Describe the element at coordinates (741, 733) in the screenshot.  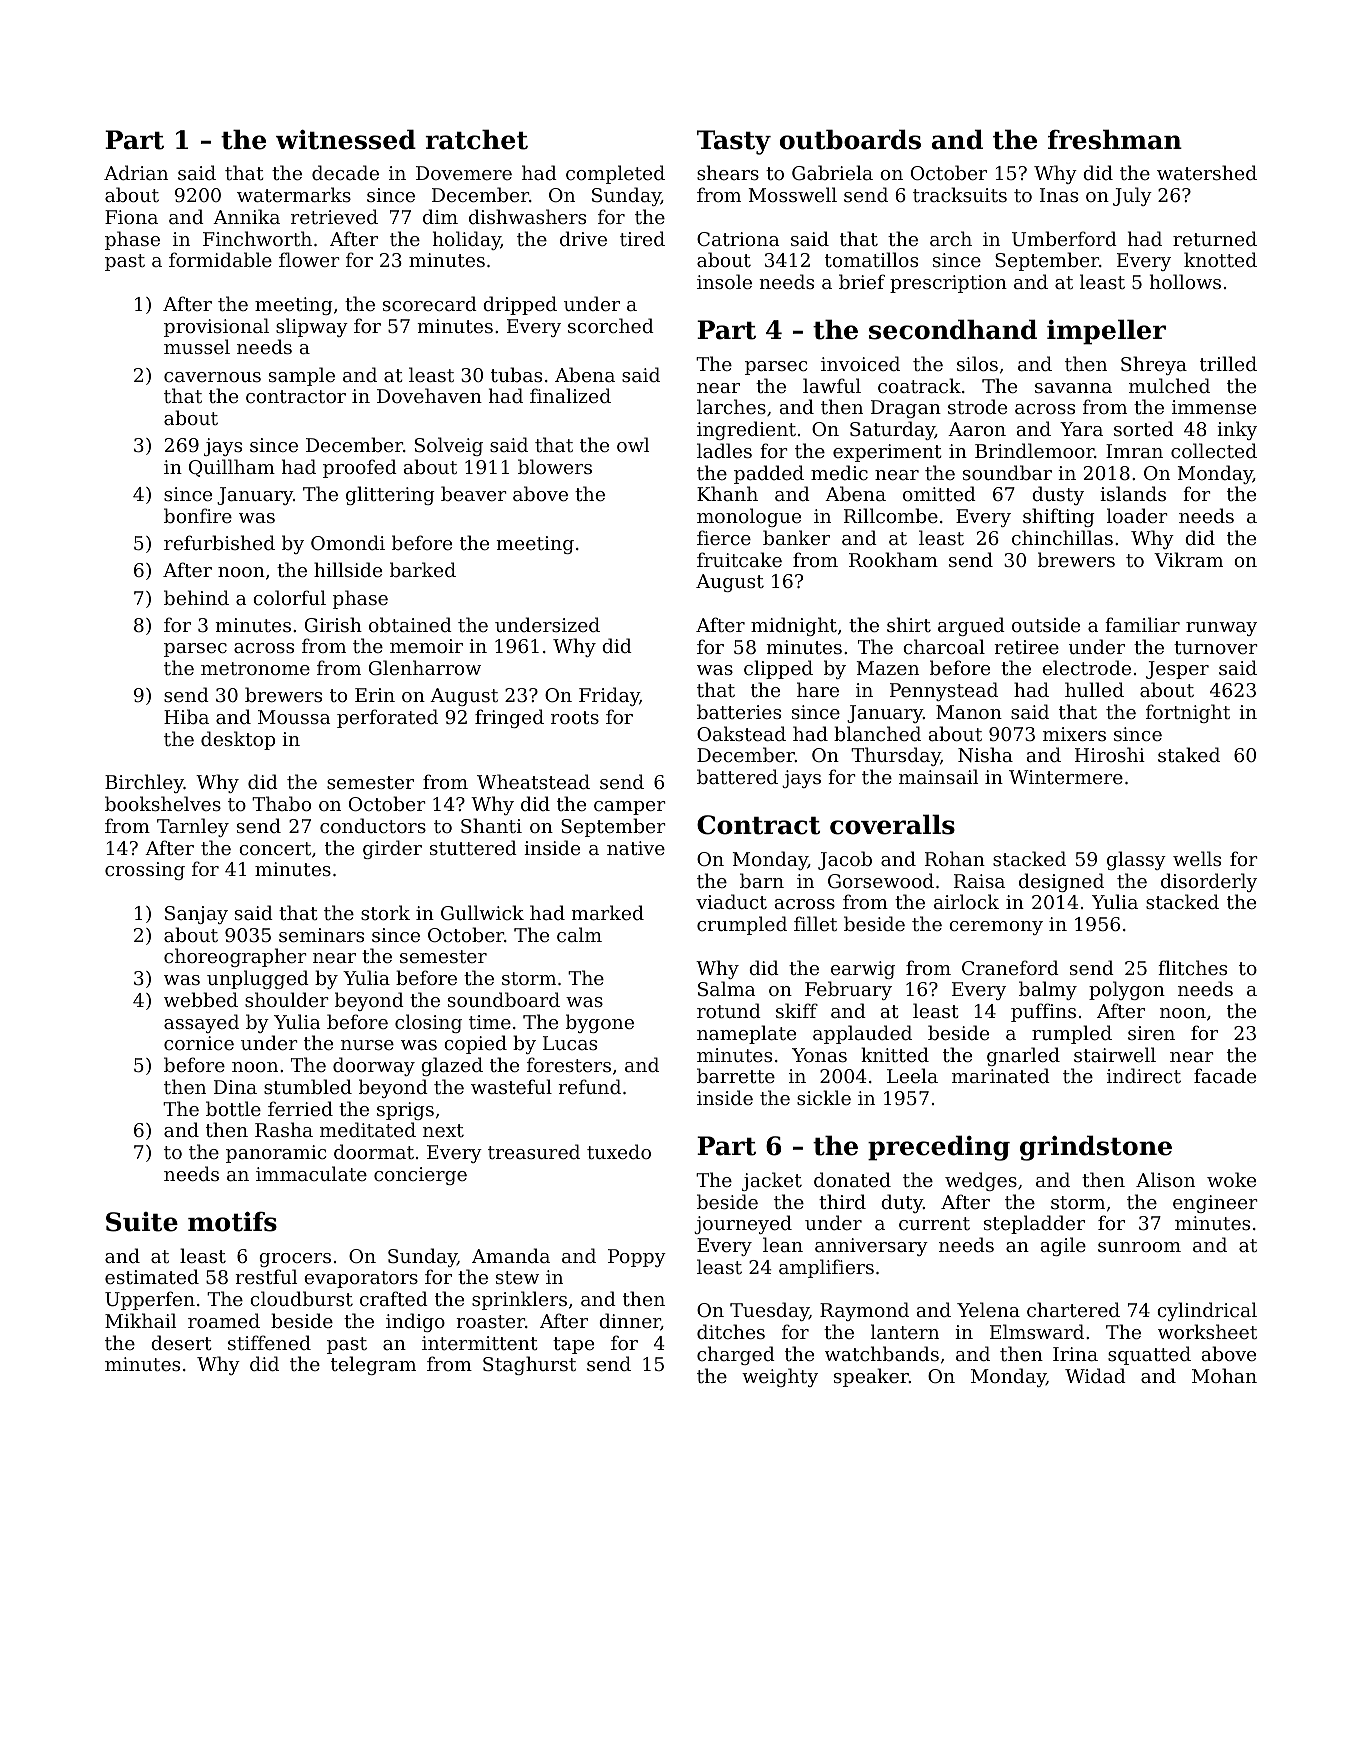
I see `Oakstead` at that location.
